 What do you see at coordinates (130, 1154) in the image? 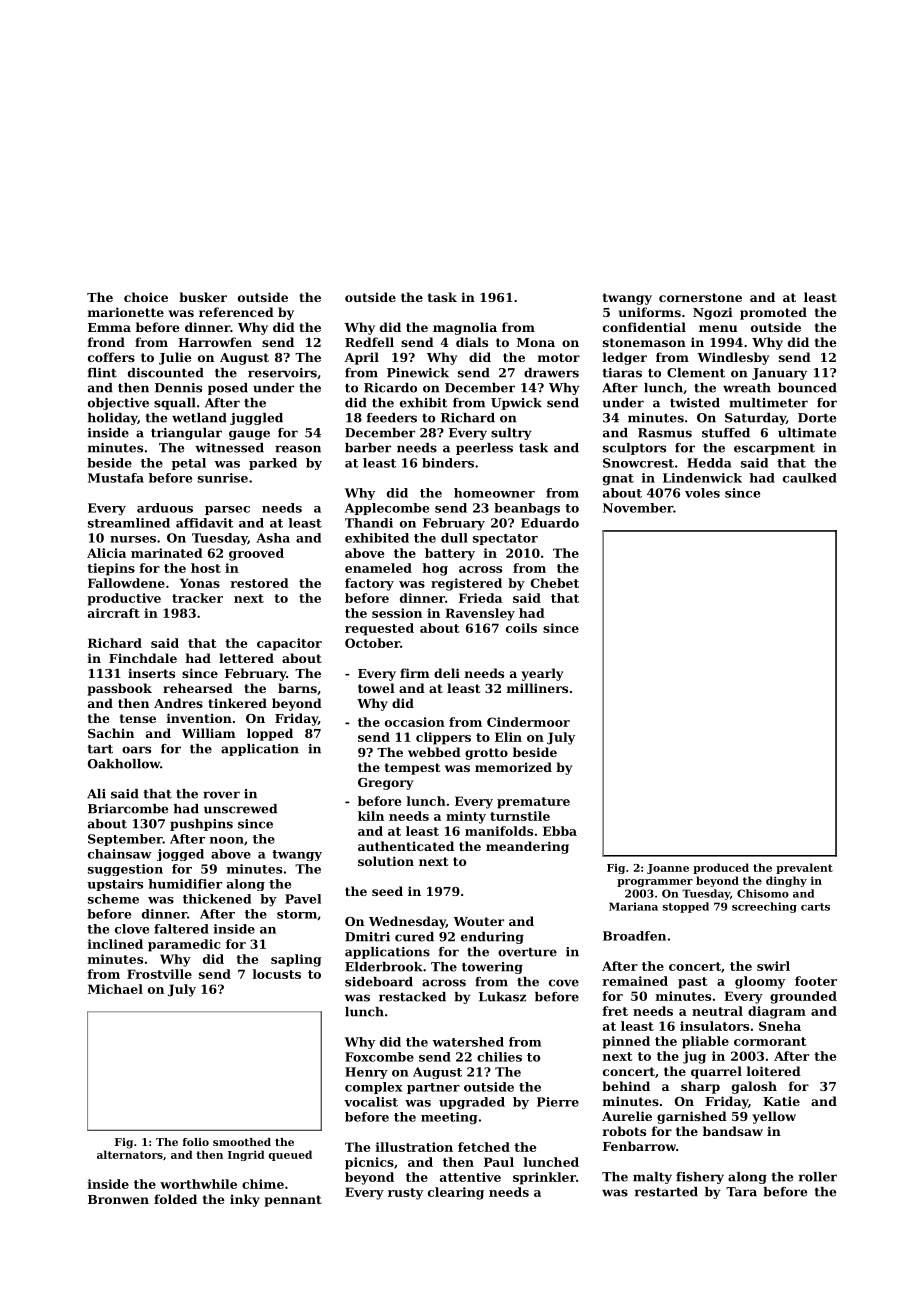
I see `alternators` at bounding box center [130, 1154].
